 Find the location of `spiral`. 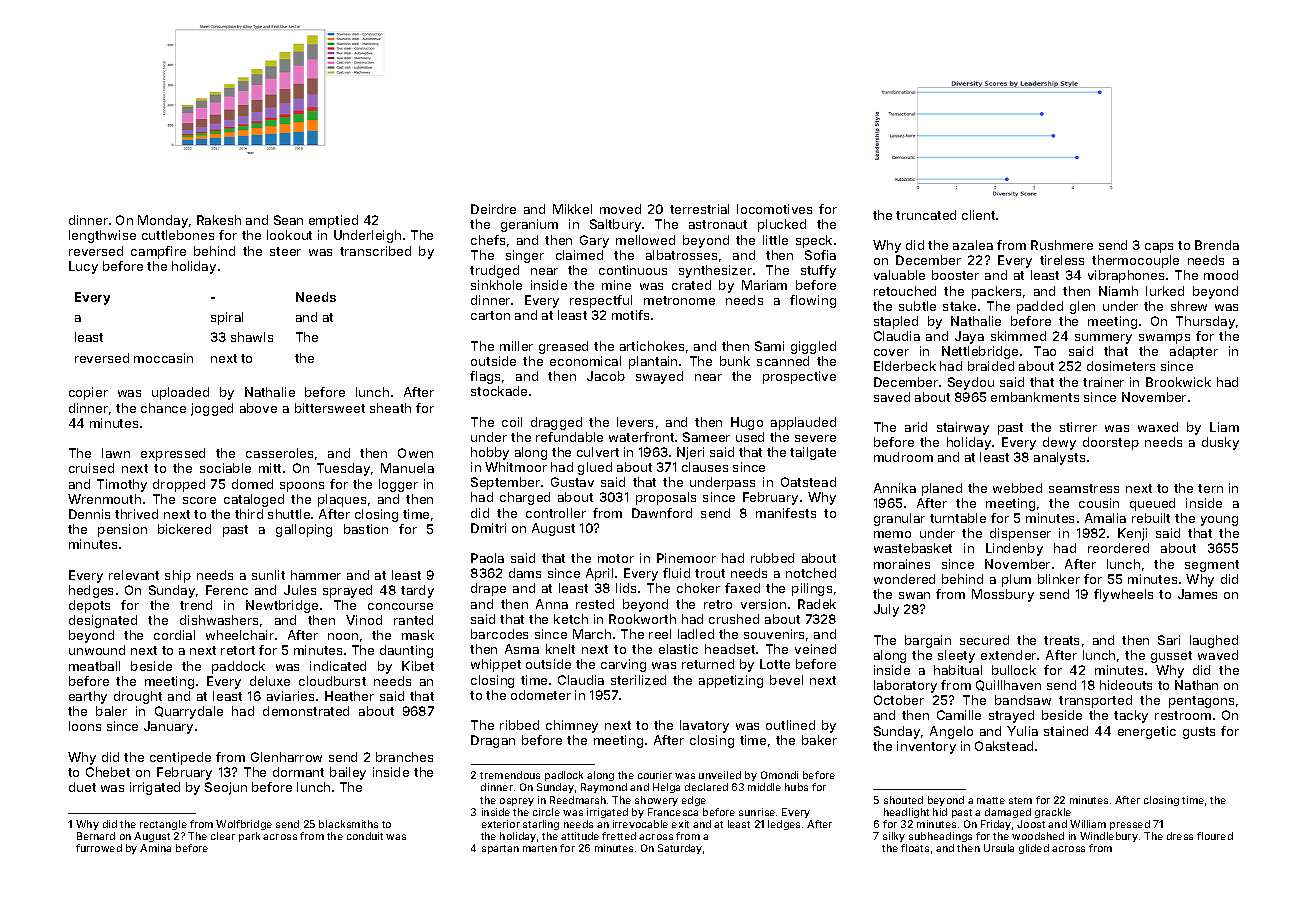

spiral is located at coordinates (227, 318).
